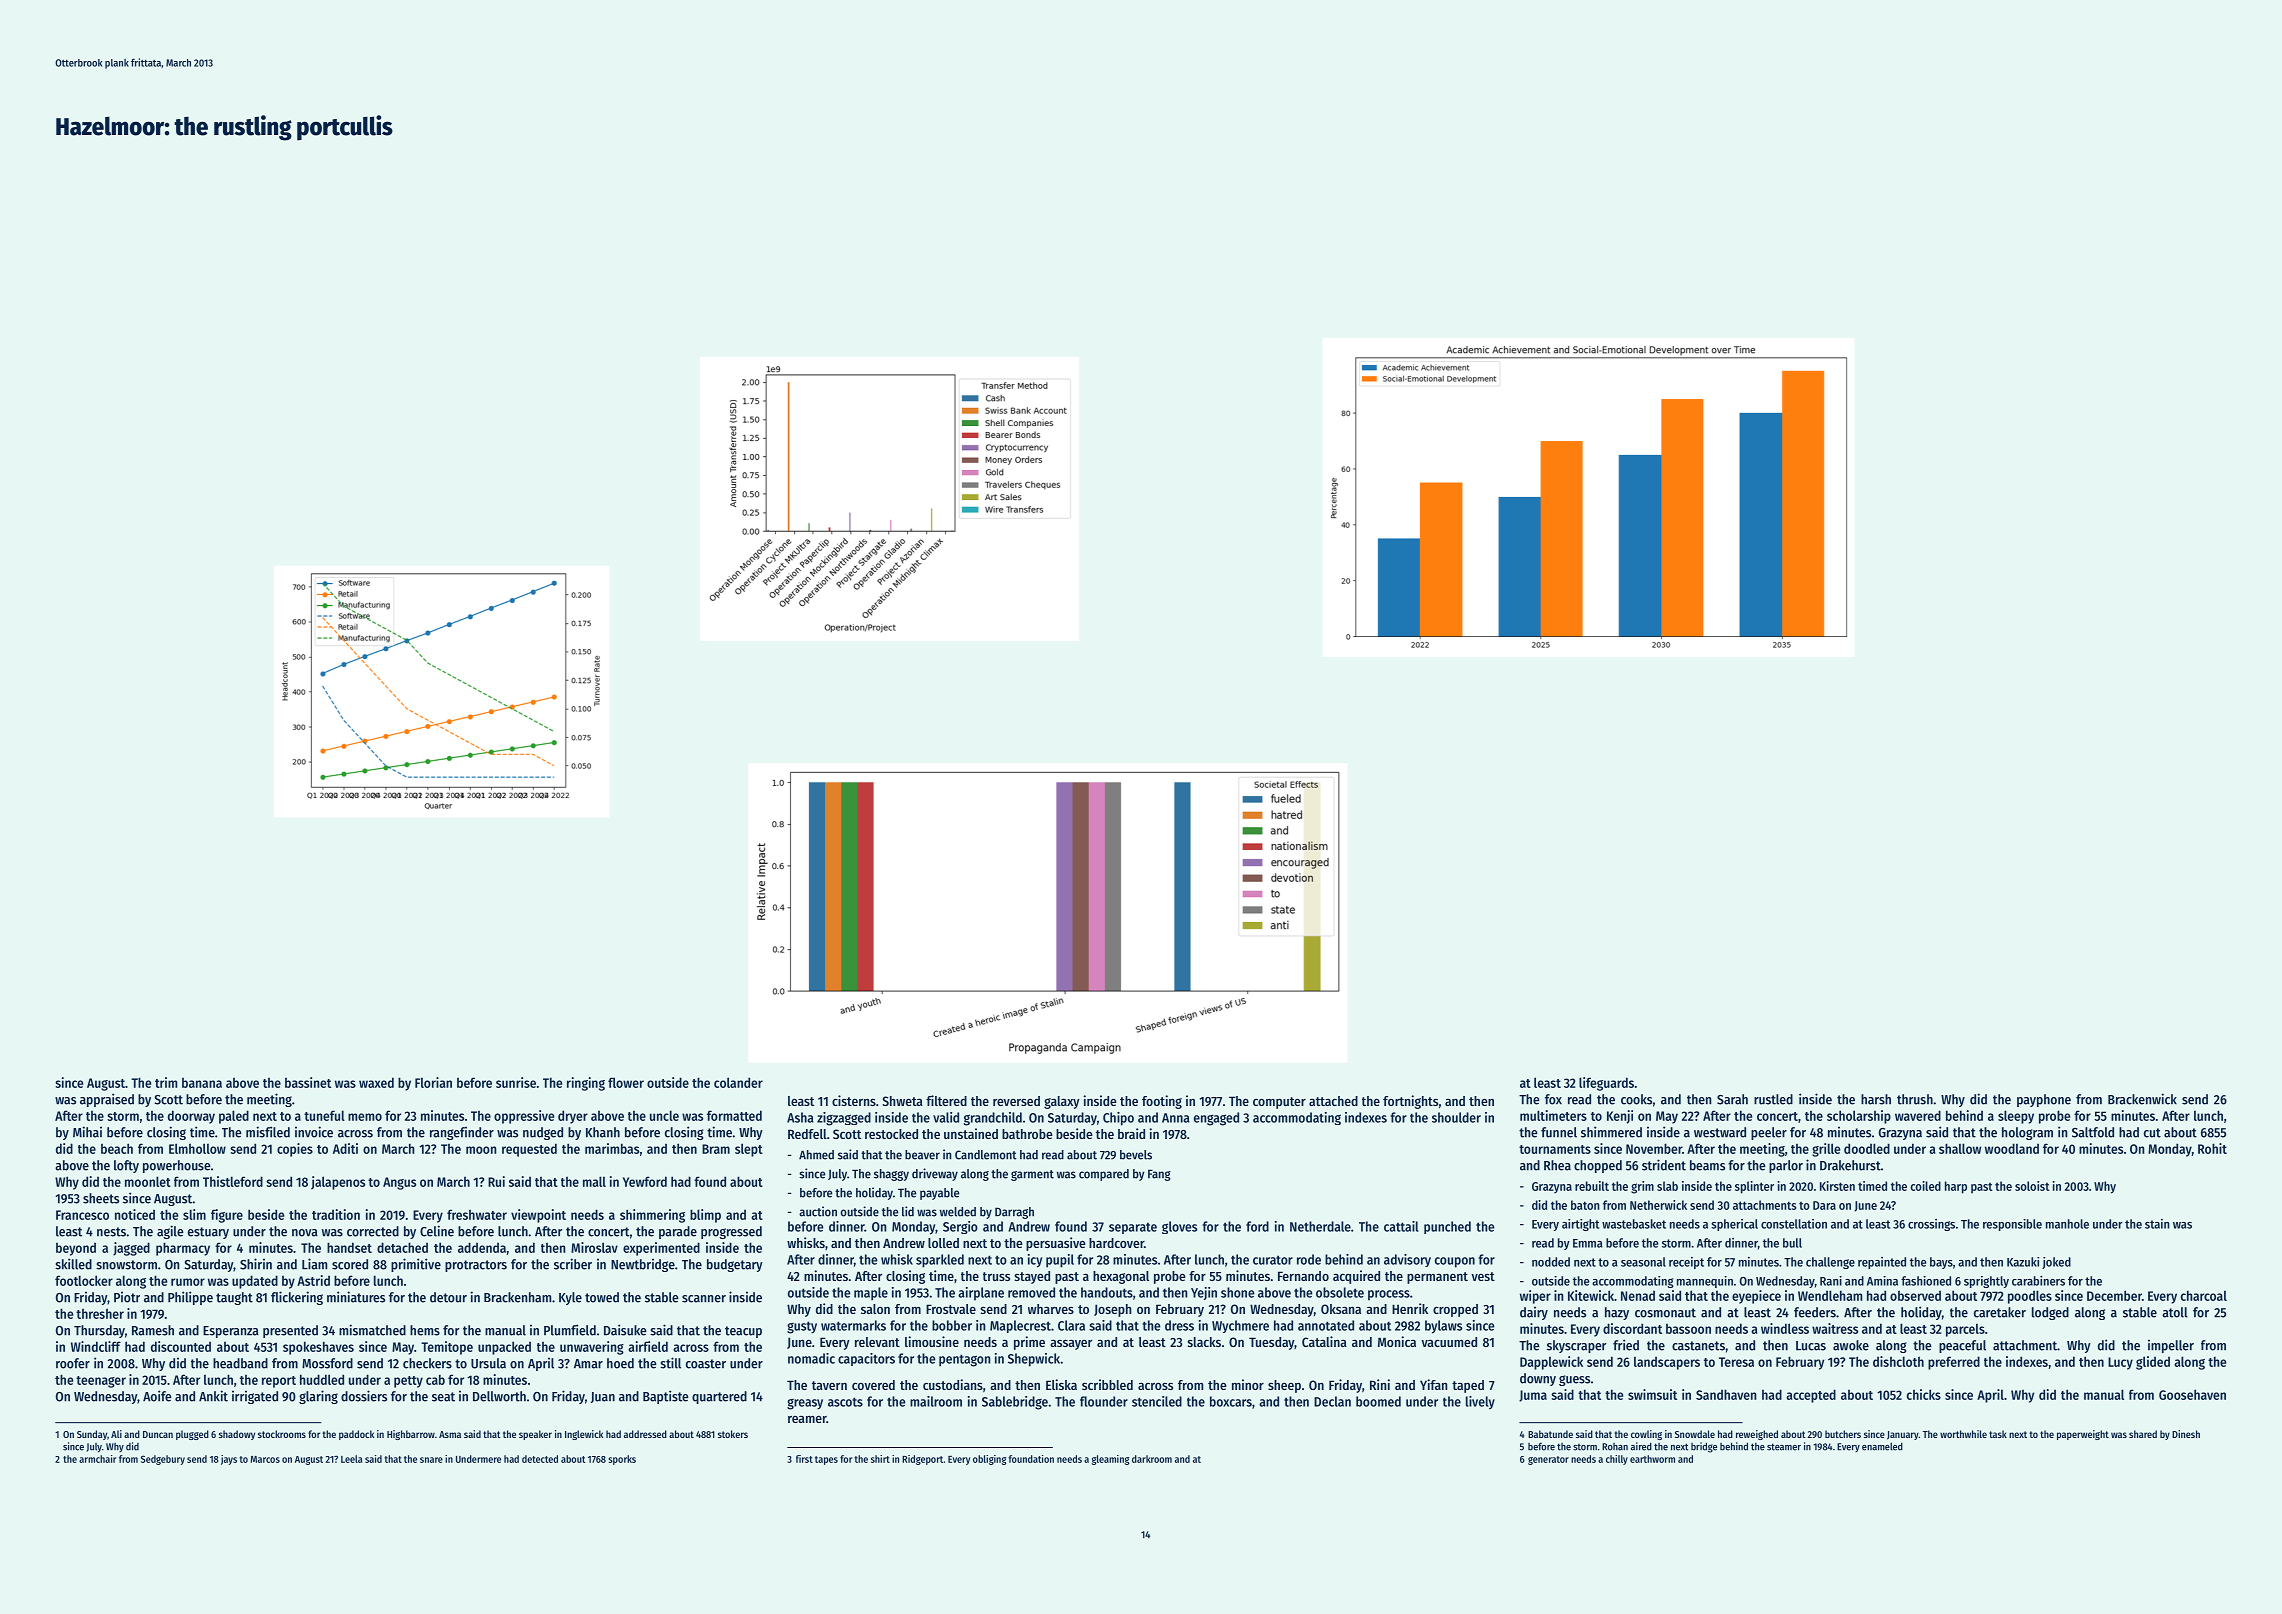 This page has height=1614, width=2282. What do you see at coordinates (1152, 1459) in the page?
I see `darkroom` at bounding box center [1152, 1459].
